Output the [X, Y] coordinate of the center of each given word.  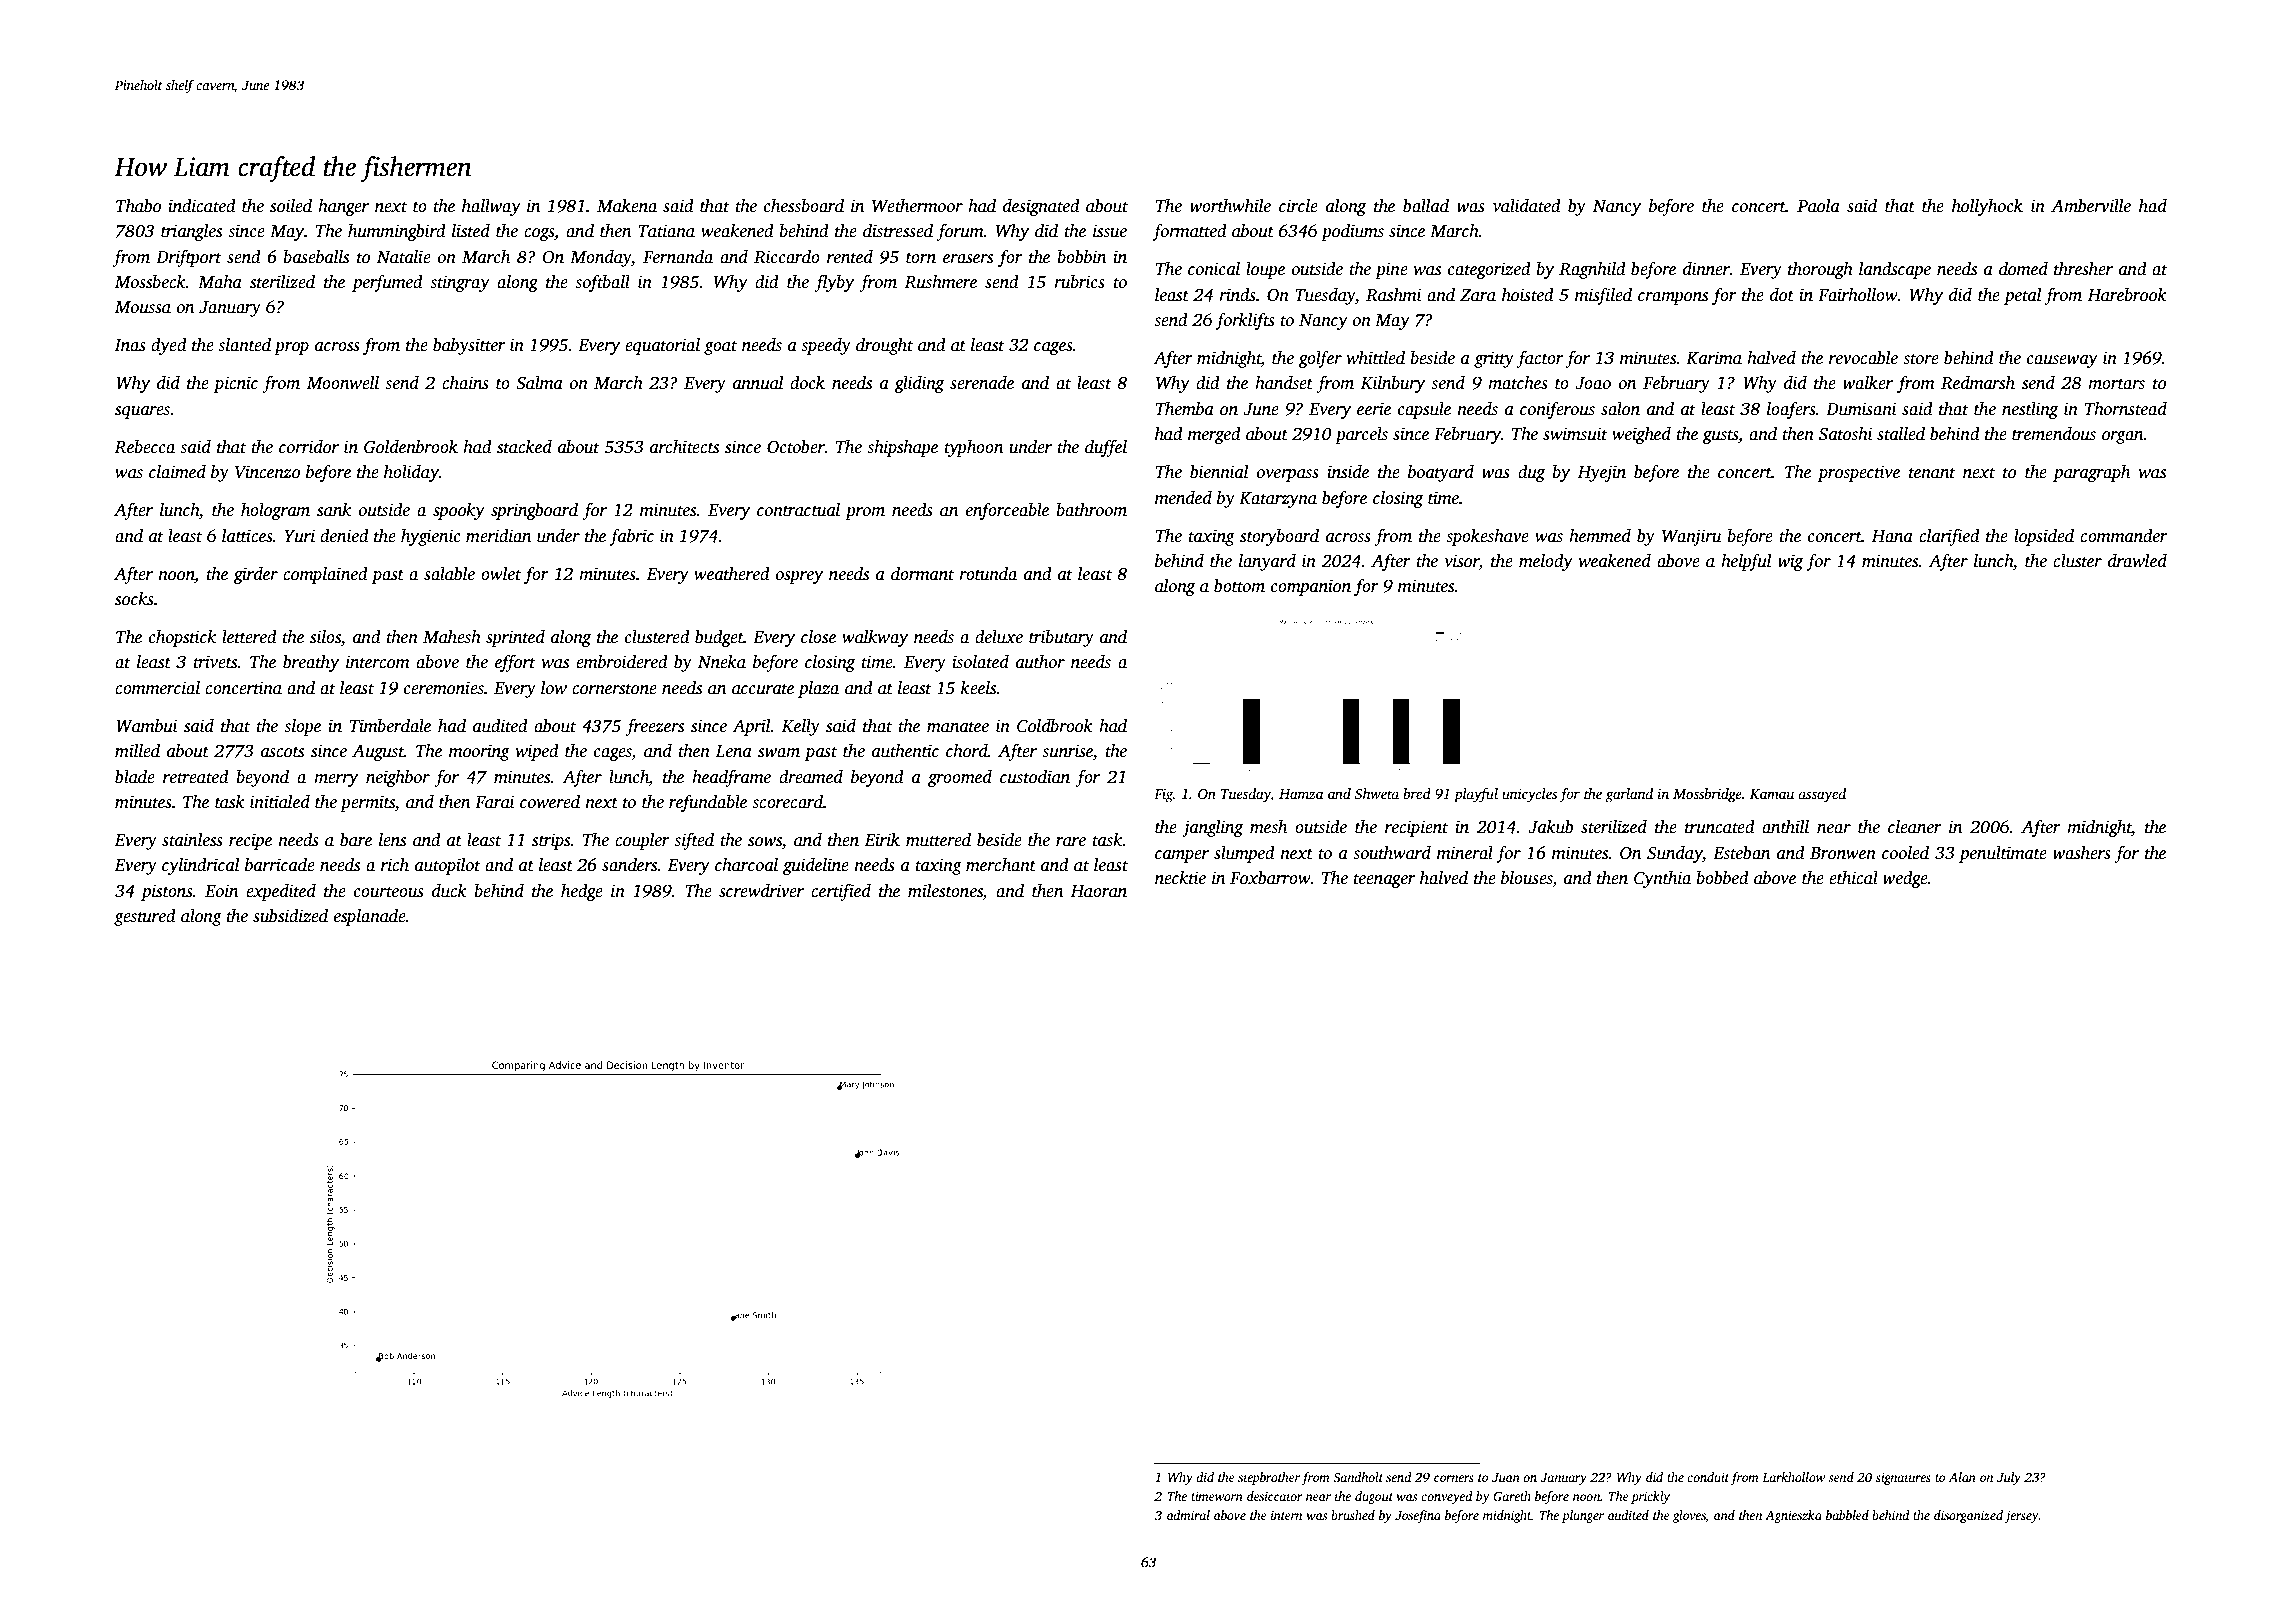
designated [1041, 207]
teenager [1384, 880]
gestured [145, 917]
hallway [491, 207]
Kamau [1772, 794]
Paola [1818, 206]
